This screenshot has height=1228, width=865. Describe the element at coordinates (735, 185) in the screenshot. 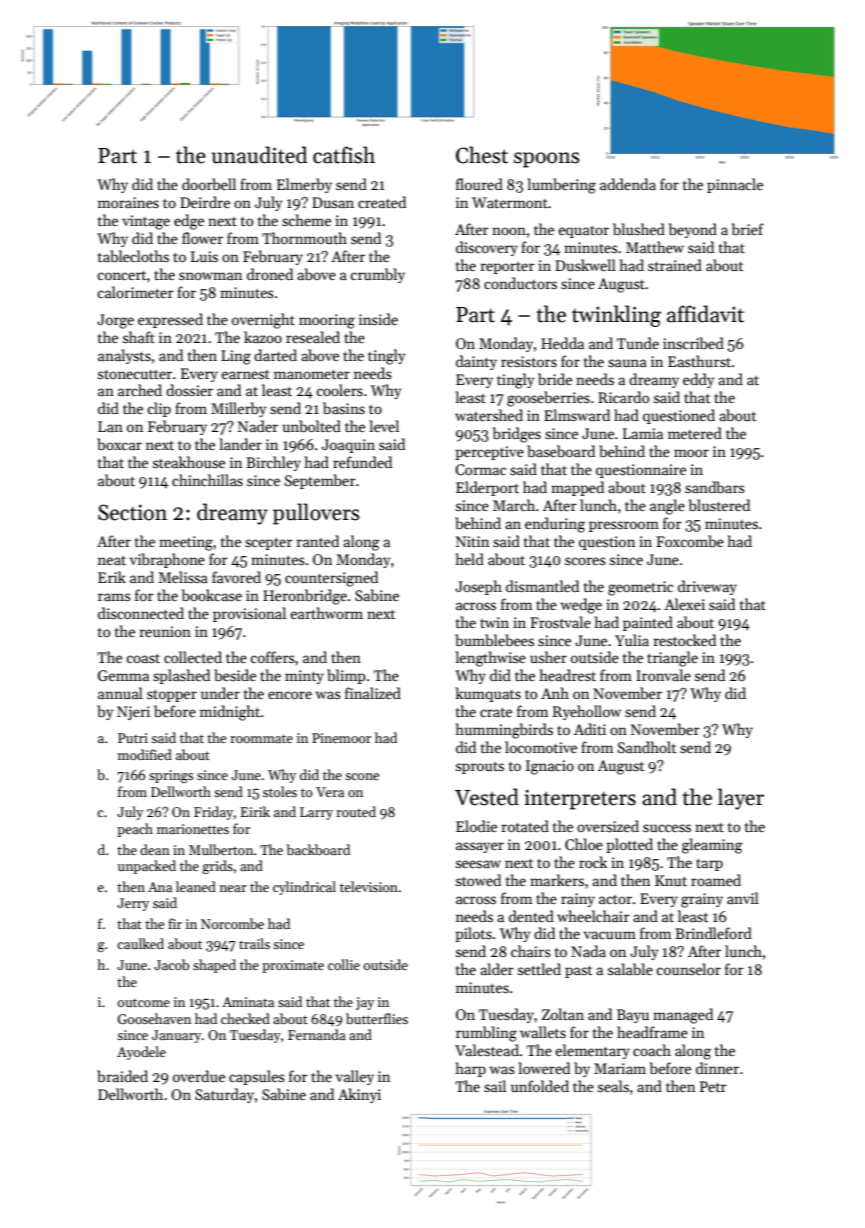

I see `pinnacle` at that location.
